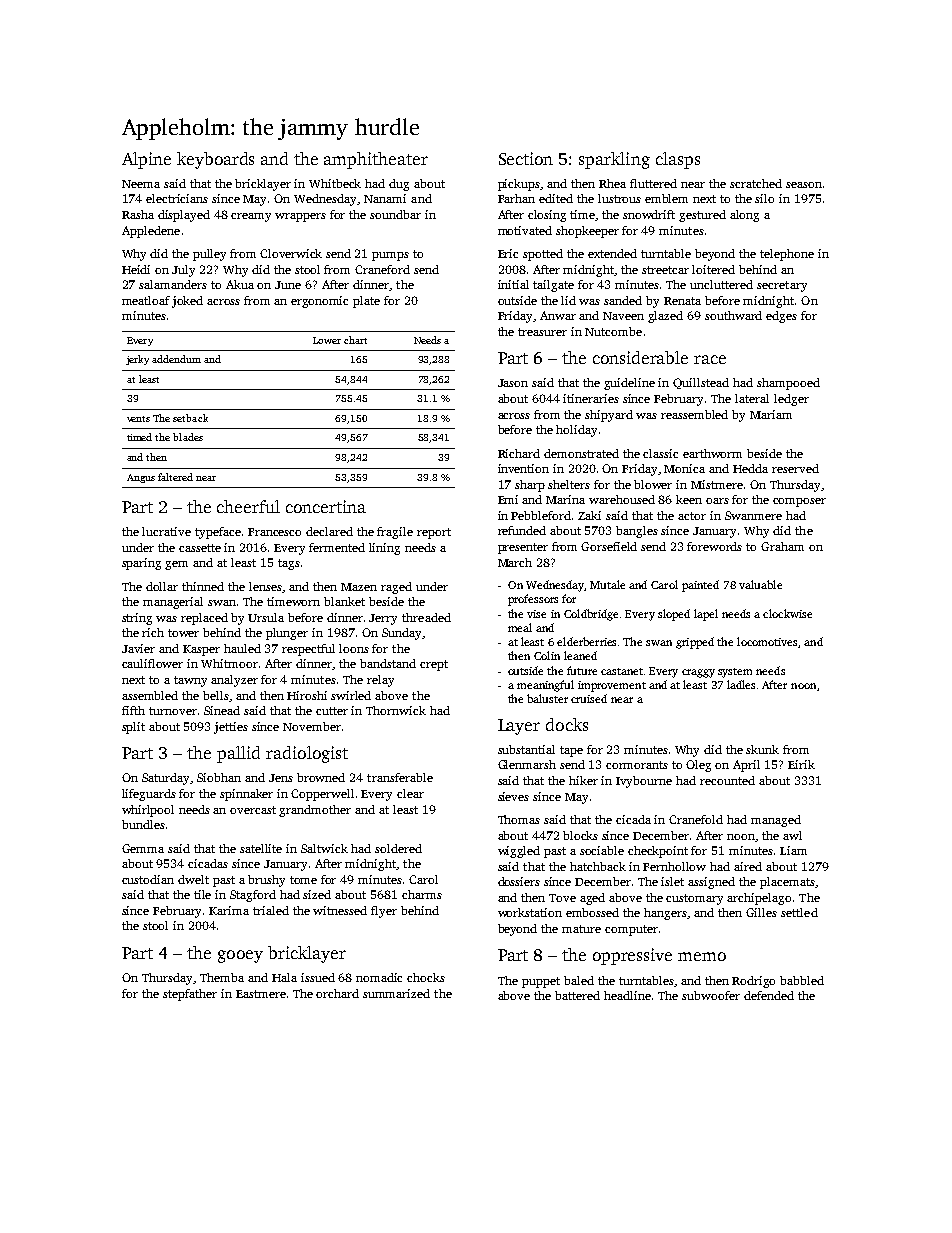 The image size is (952, 1233). What do you see at coordinates (762, 749) in the screenshot?
I see `skunk` at bounding box center [762, 749].
